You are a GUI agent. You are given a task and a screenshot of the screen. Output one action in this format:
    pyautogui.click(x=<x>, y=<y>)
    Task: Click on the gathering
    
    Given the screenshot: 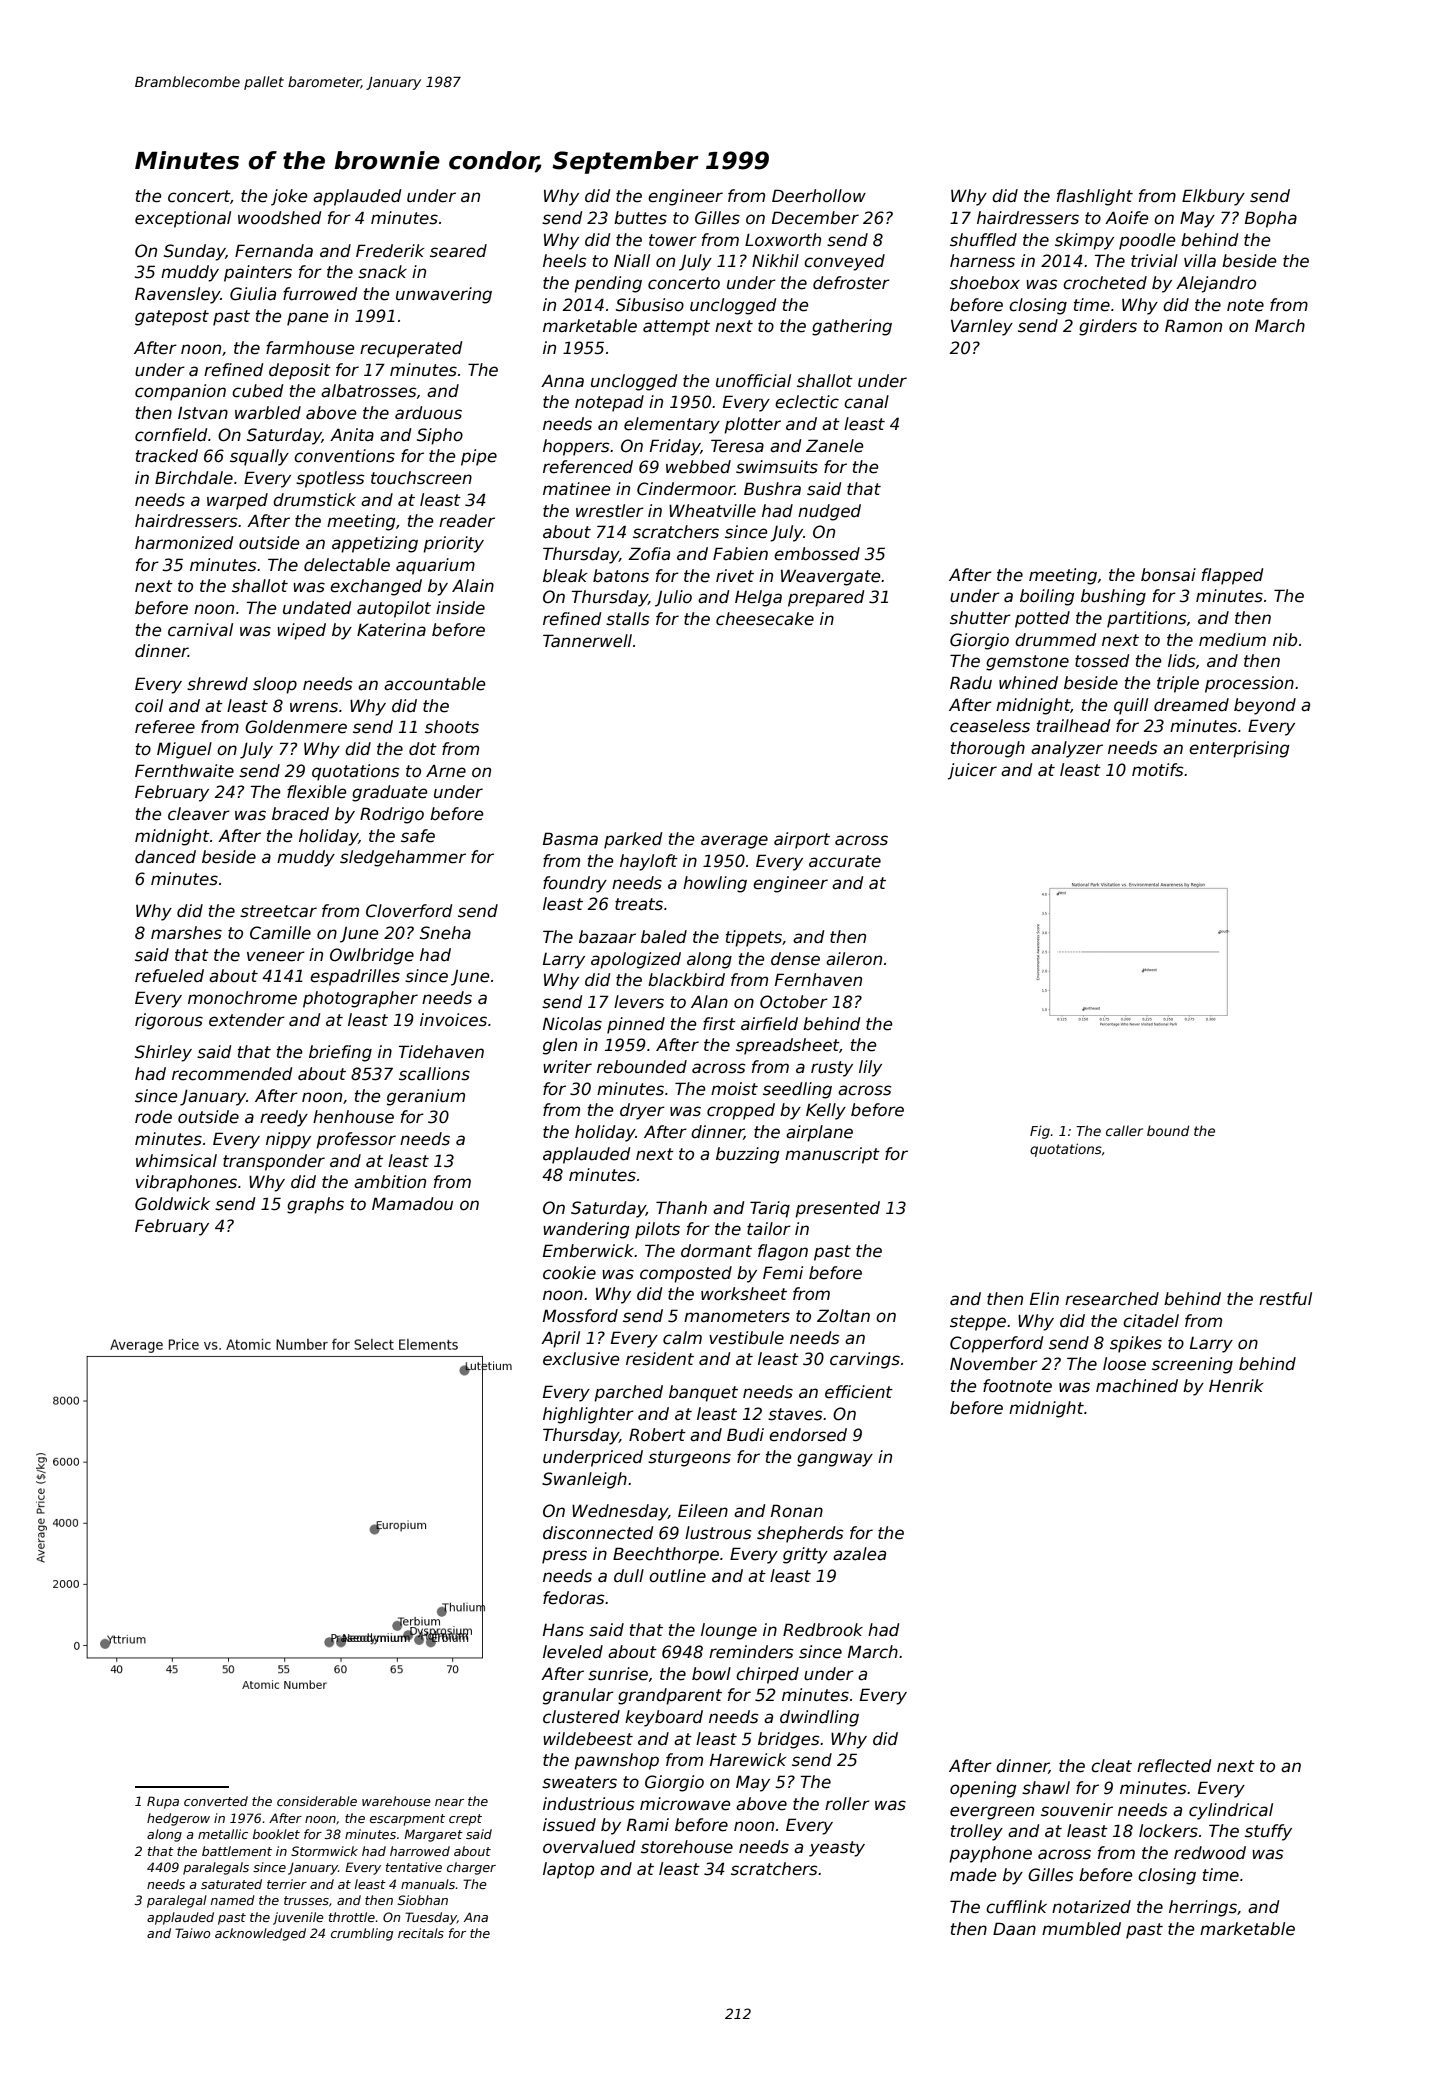 What is the action you would take?
    pyautogui.click(x=852, y=327)
